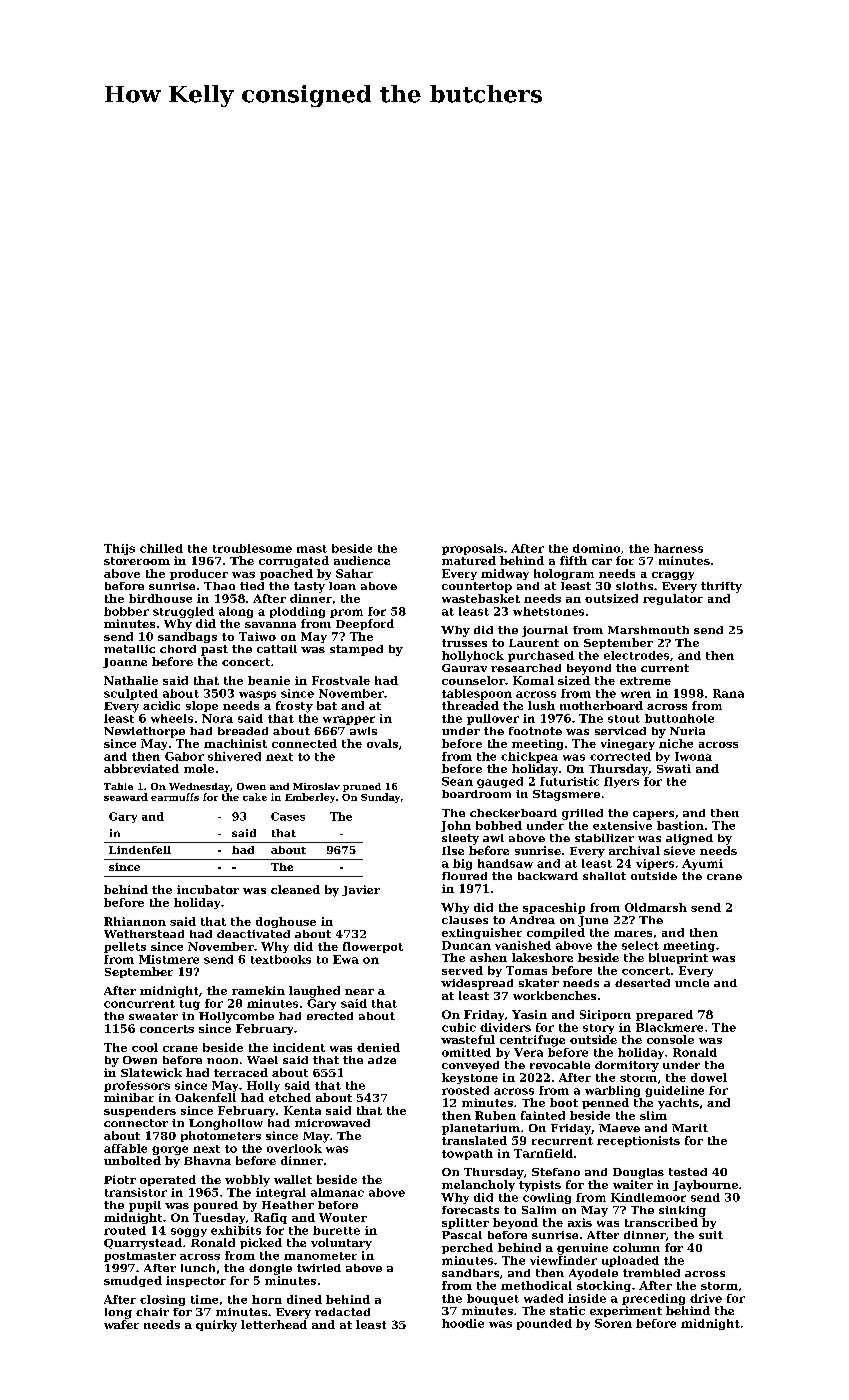 The width and height of the document is (849, 1400). I want to click on letterhead, so click(274, 1324).
